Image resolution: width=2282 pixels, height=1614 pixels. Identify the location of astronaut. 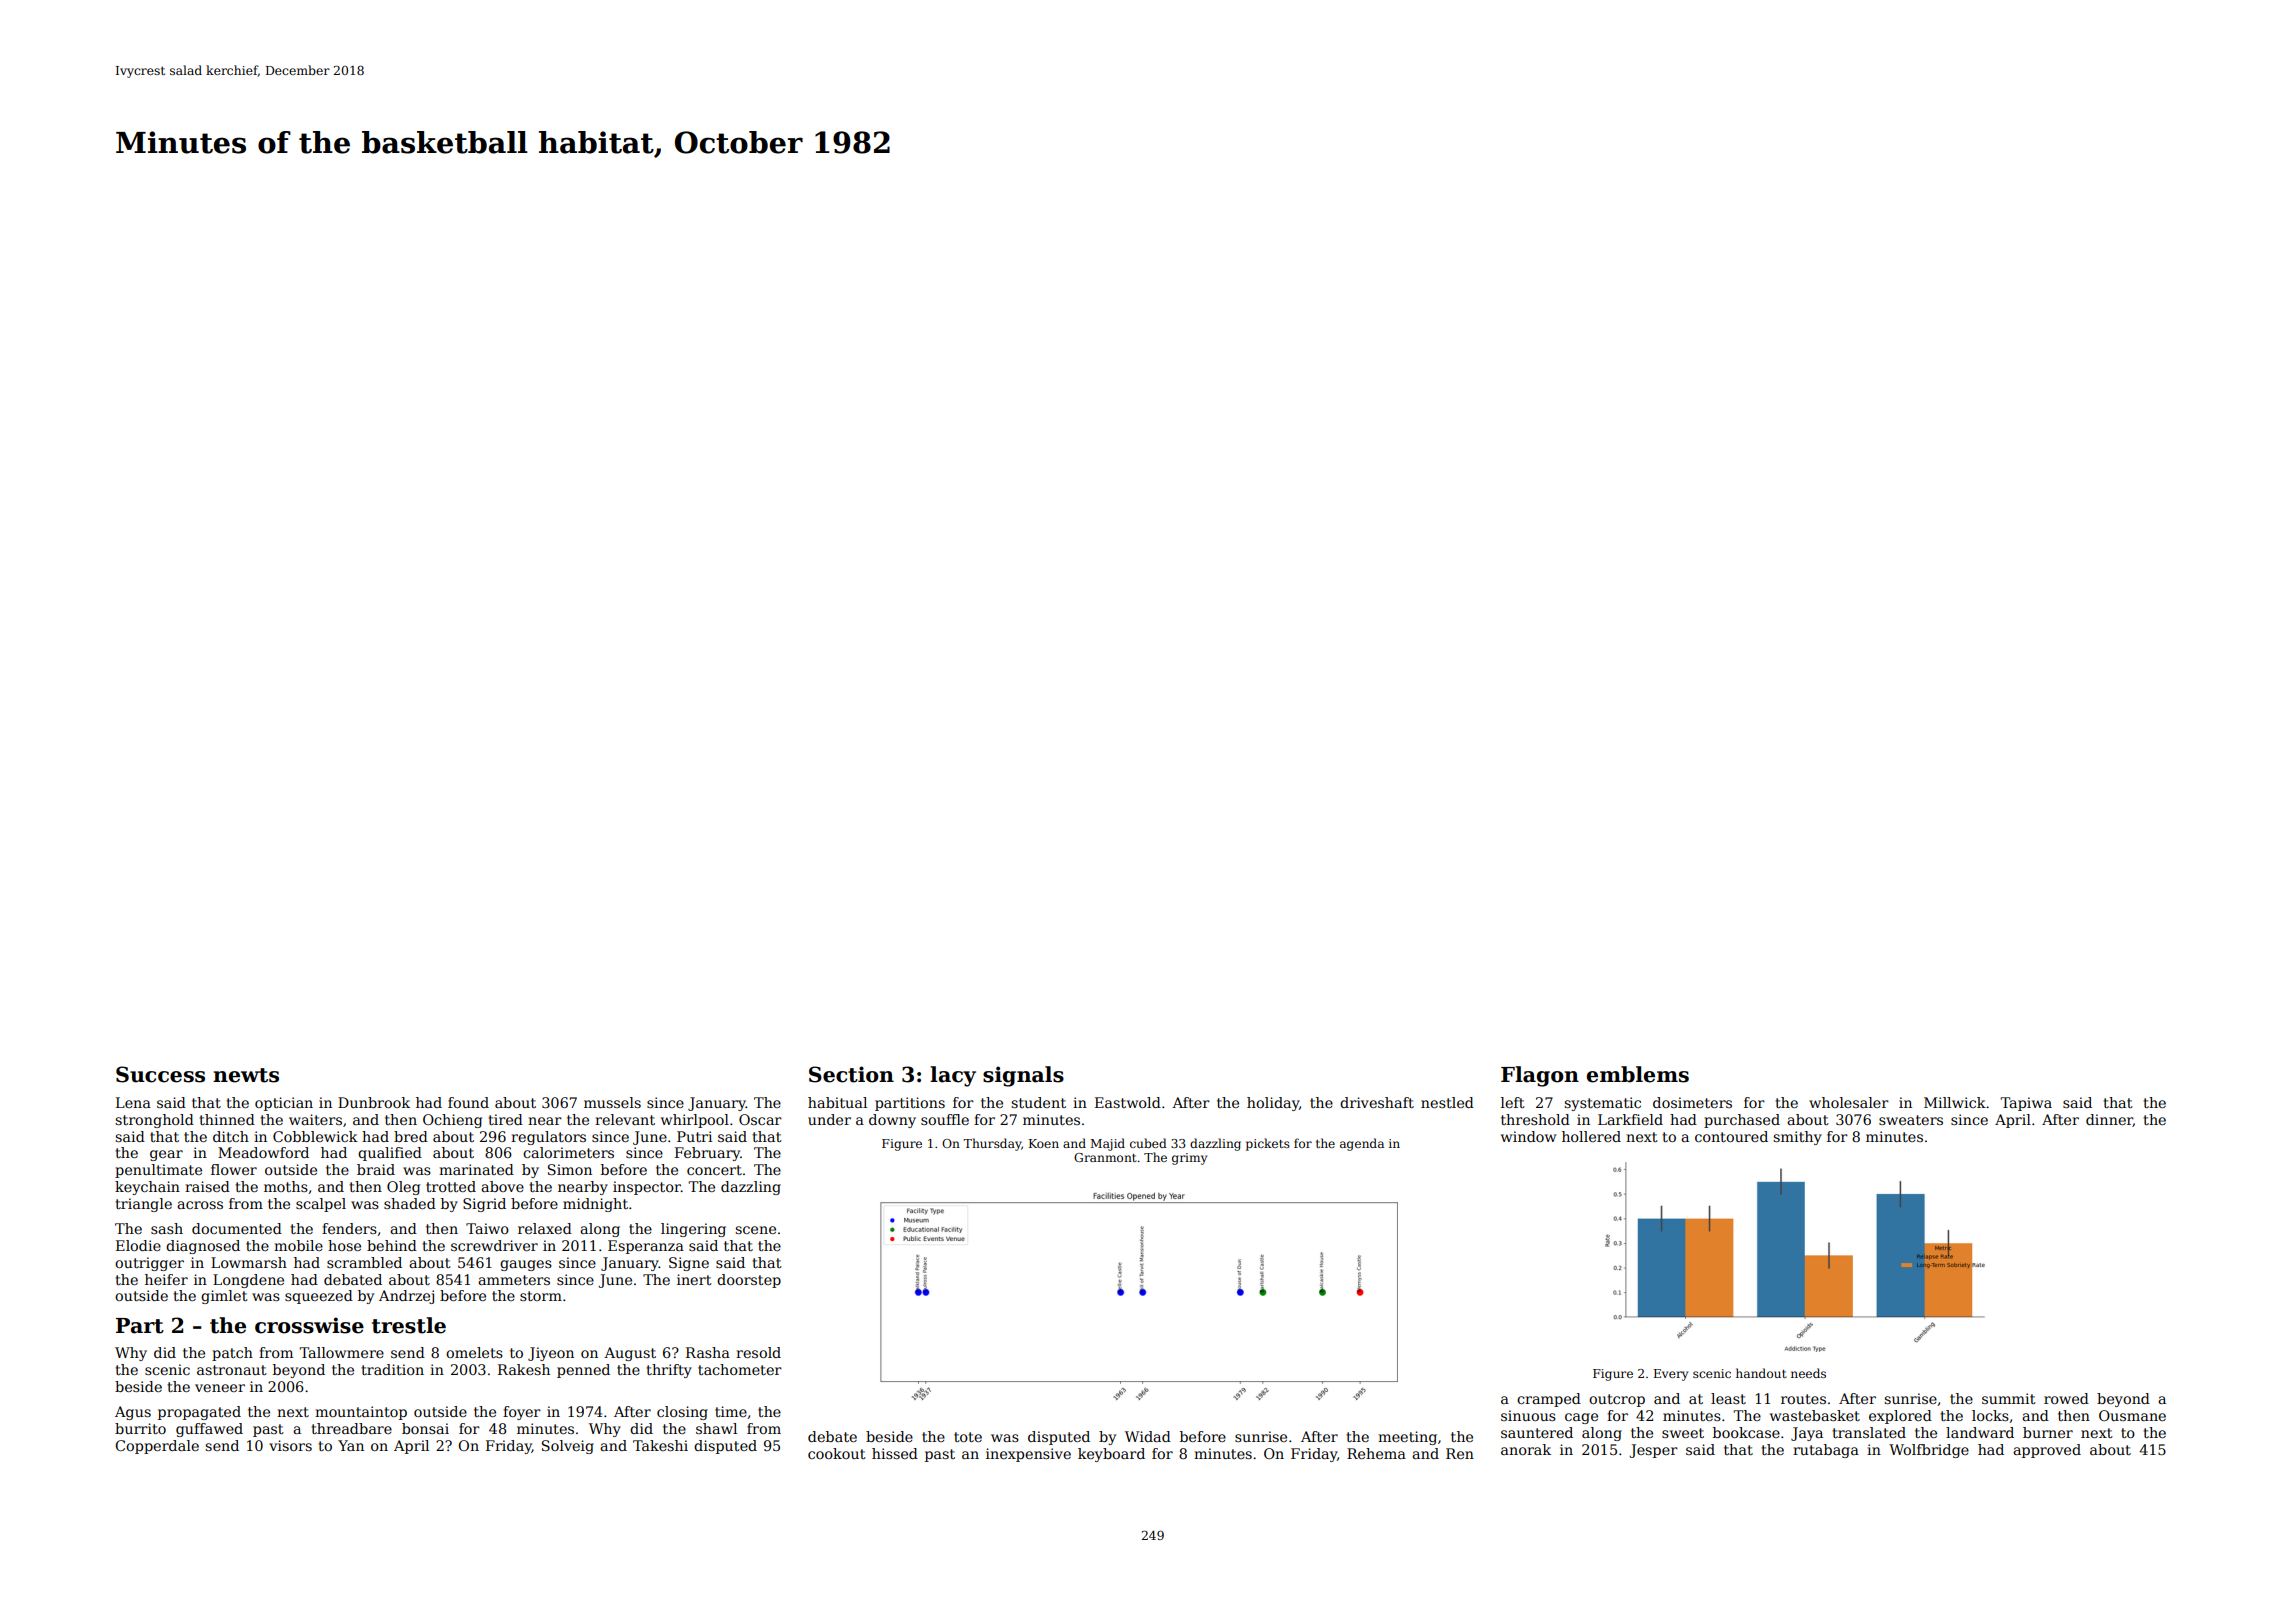
(232, 1370).
